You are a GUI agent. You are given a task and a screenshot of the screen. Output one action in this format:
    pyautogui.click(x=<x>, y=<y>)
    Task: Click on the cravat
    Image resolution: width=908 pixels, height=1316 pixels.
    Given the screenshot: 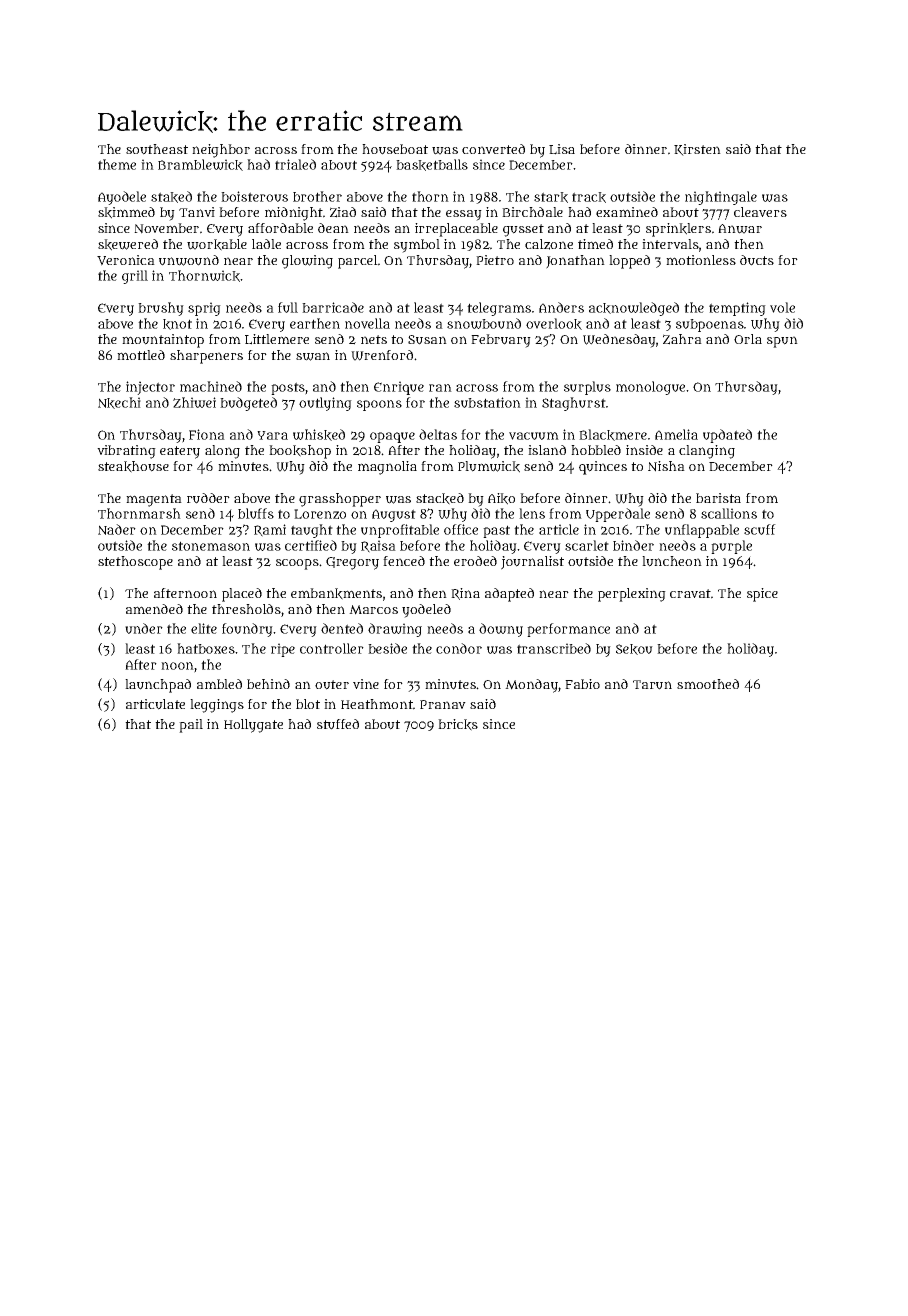 What is the action you would take?
    pyautogui.click(x=690, y=593)
